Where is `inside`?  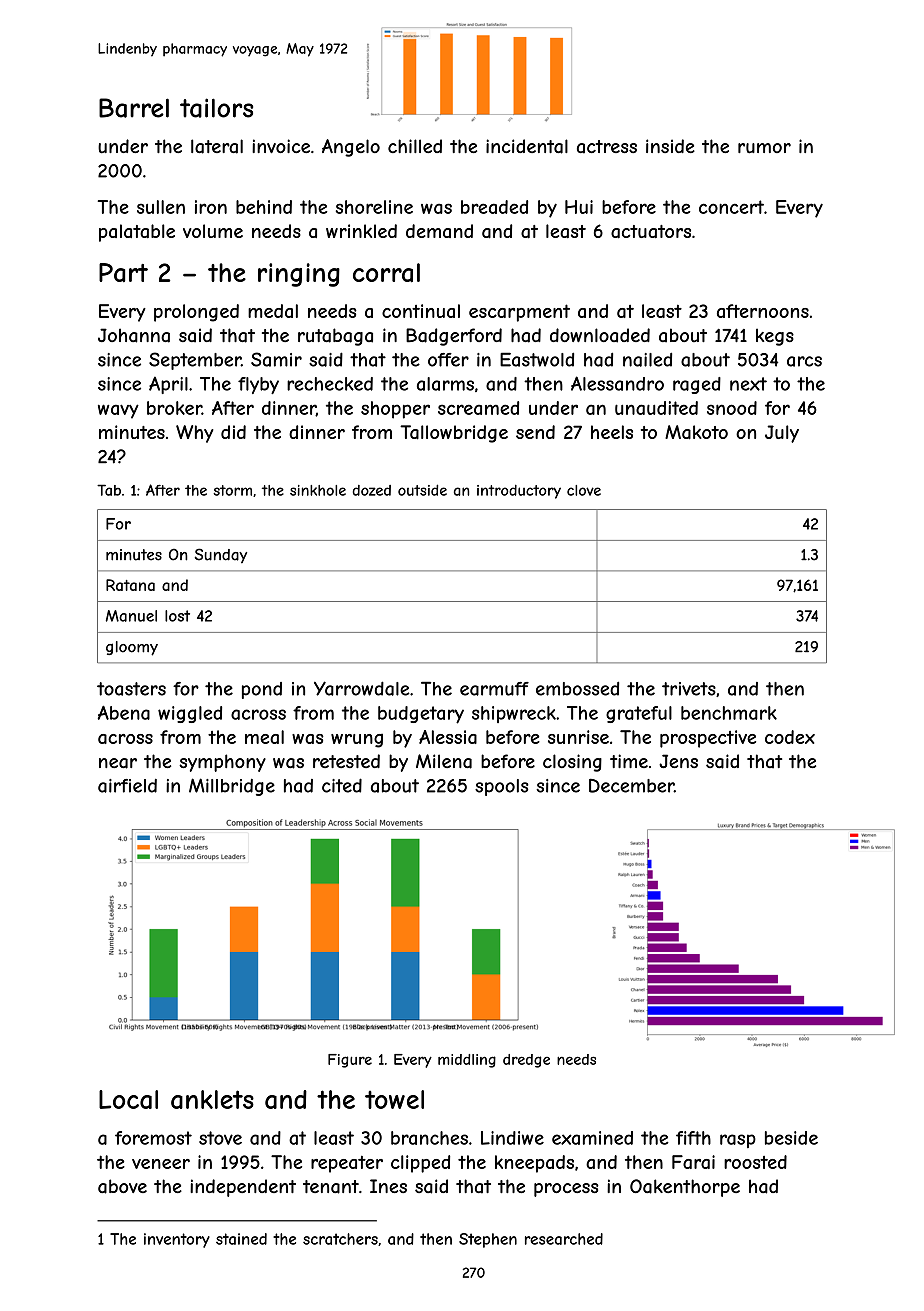
inside is located at coordinates (670, 146).
